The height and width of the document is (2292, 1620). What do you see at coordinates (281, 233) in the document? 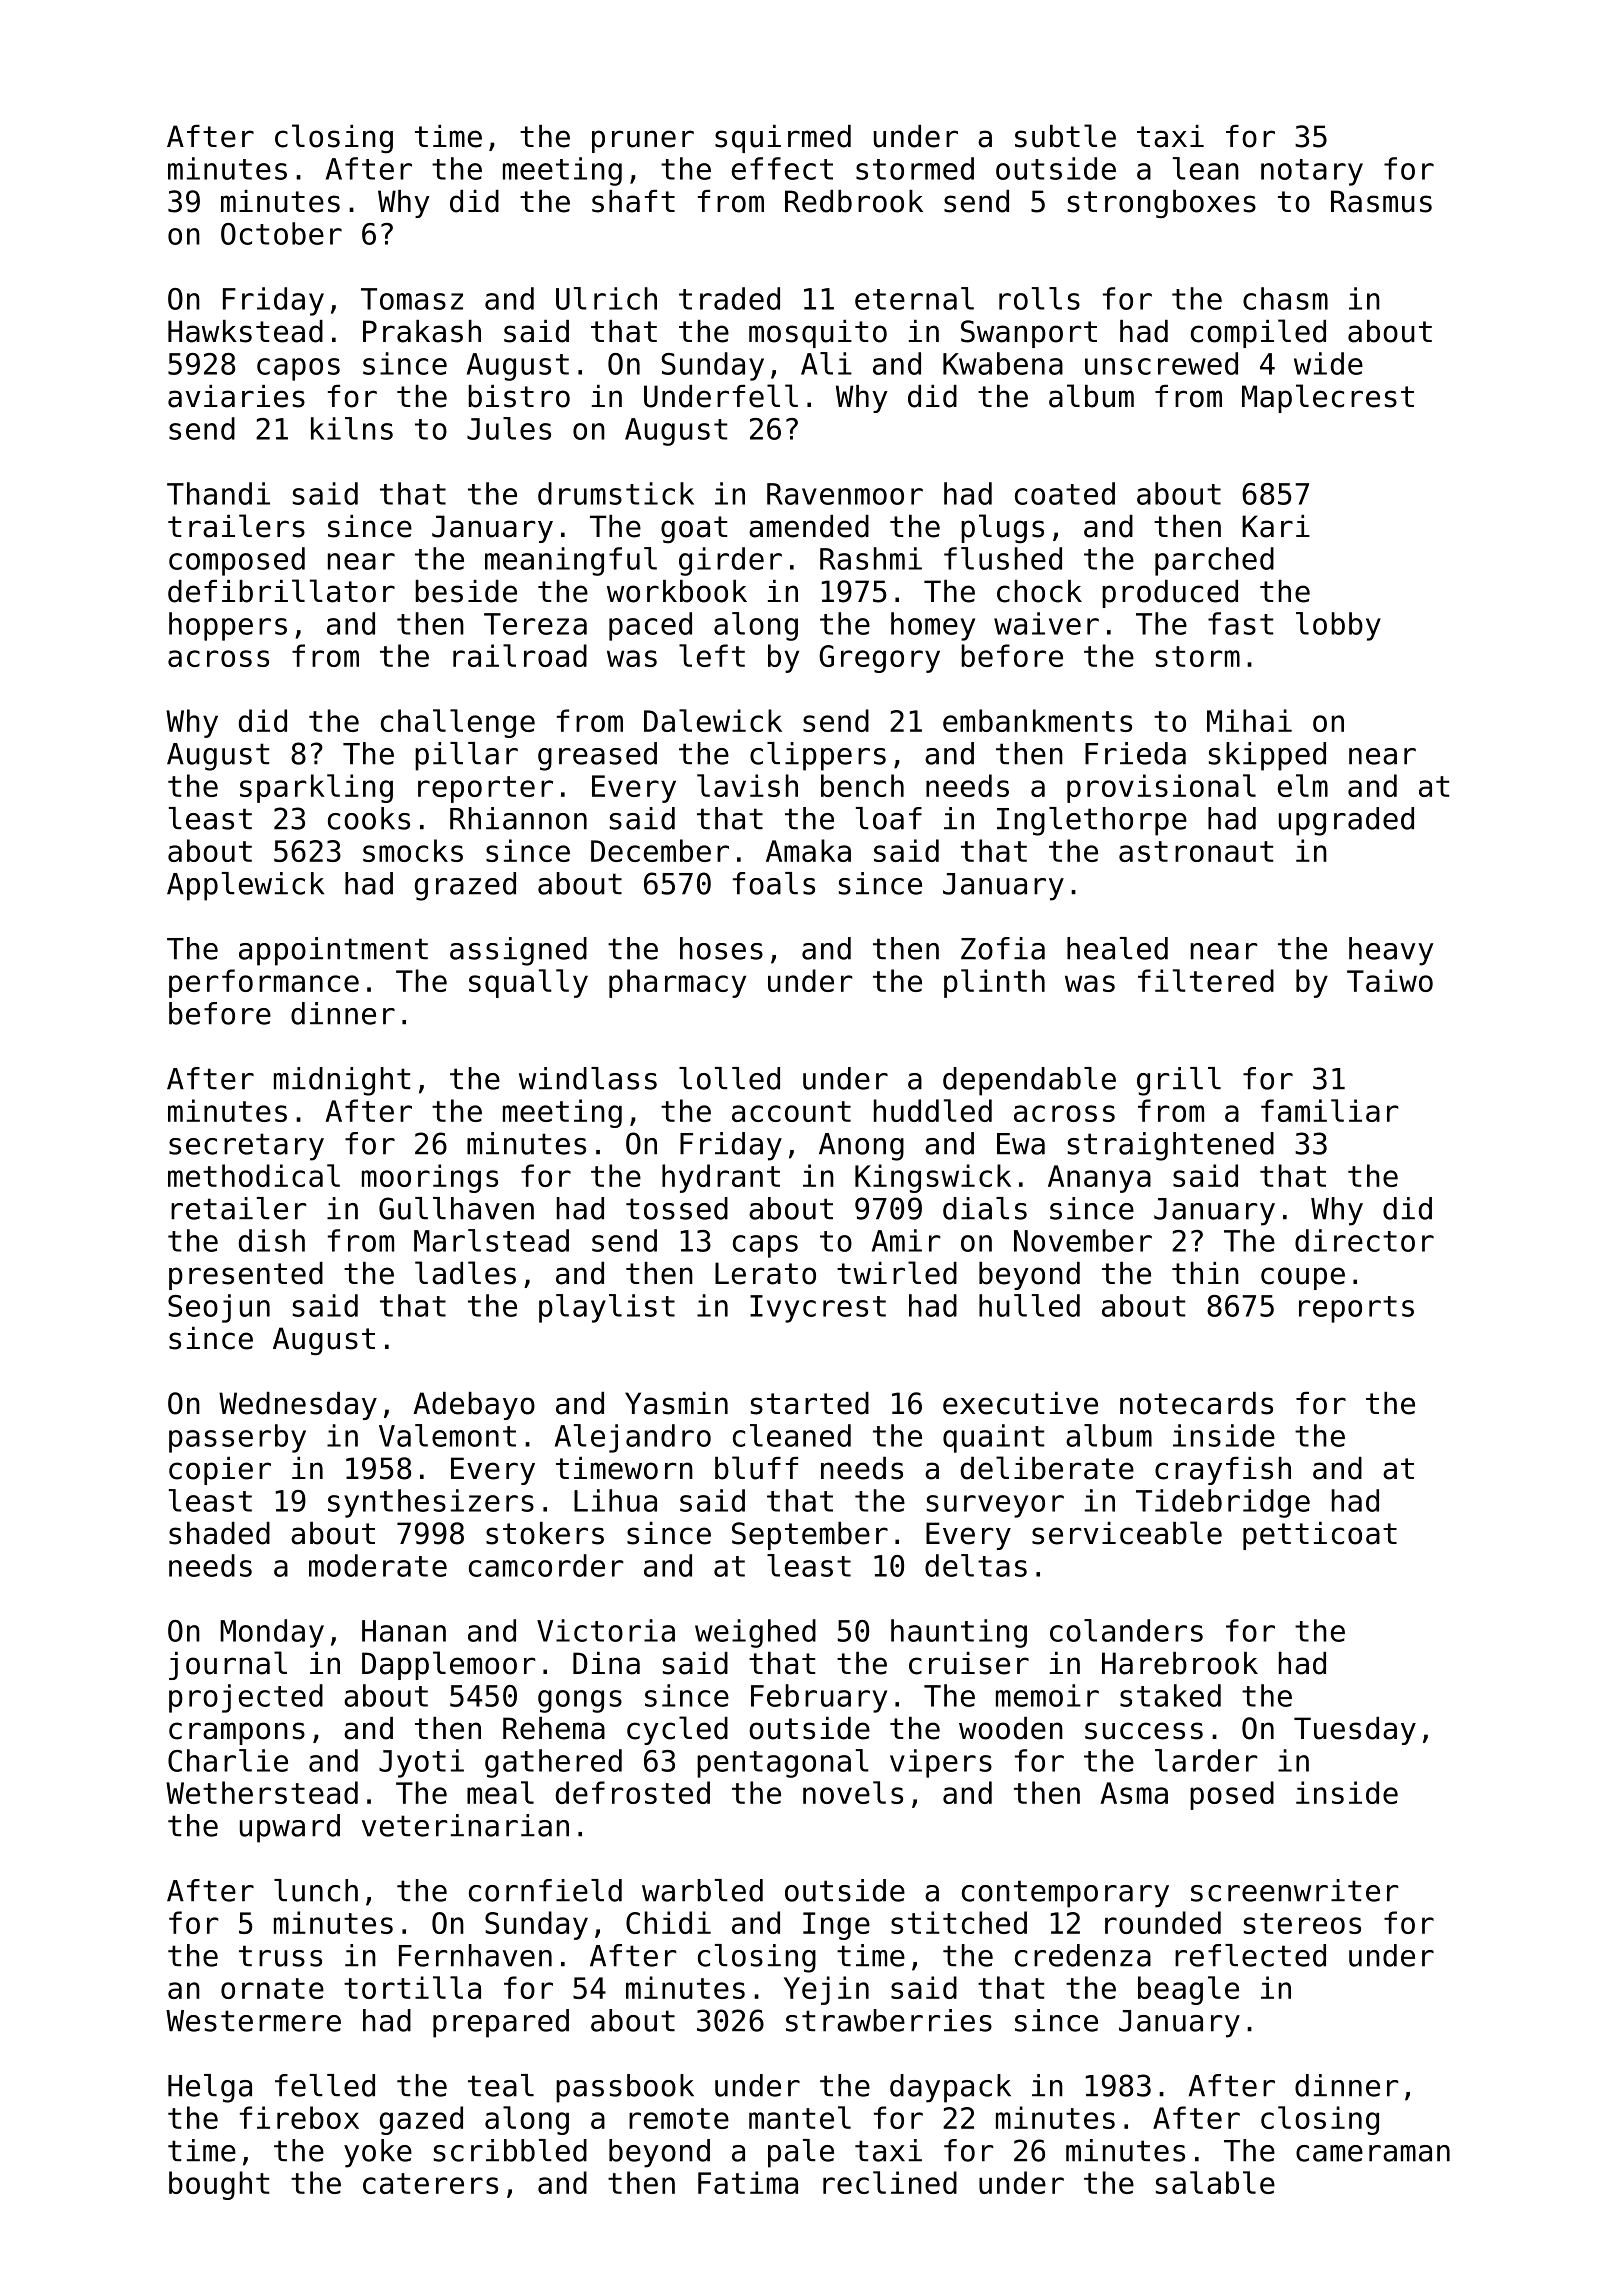
I see `October` at bounding box center [281, 233].
